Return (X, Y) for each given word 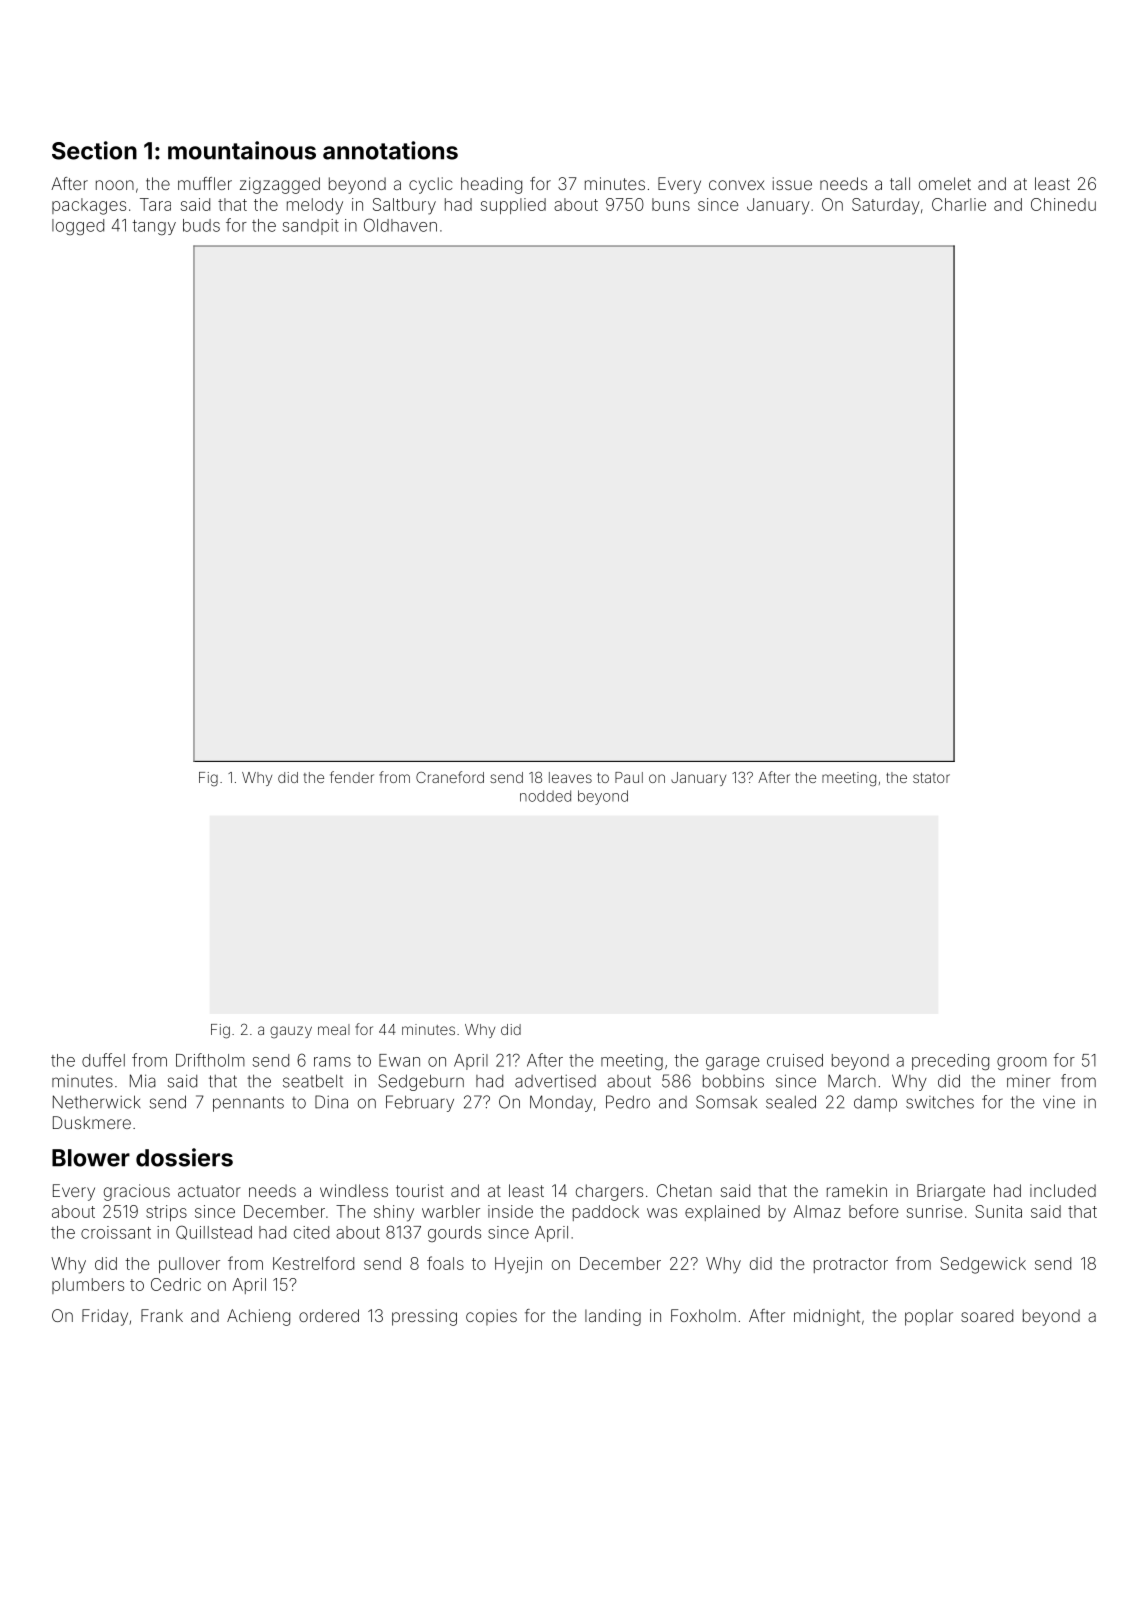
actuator (209, 1191)
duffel (103, 1060)
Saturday (886, 206)
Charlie (959, 204)
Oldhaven (400, 225)
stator (931, 778)
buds (201, 225)
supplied (513, 206)
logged (78, 227)
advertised (555, 1081)
